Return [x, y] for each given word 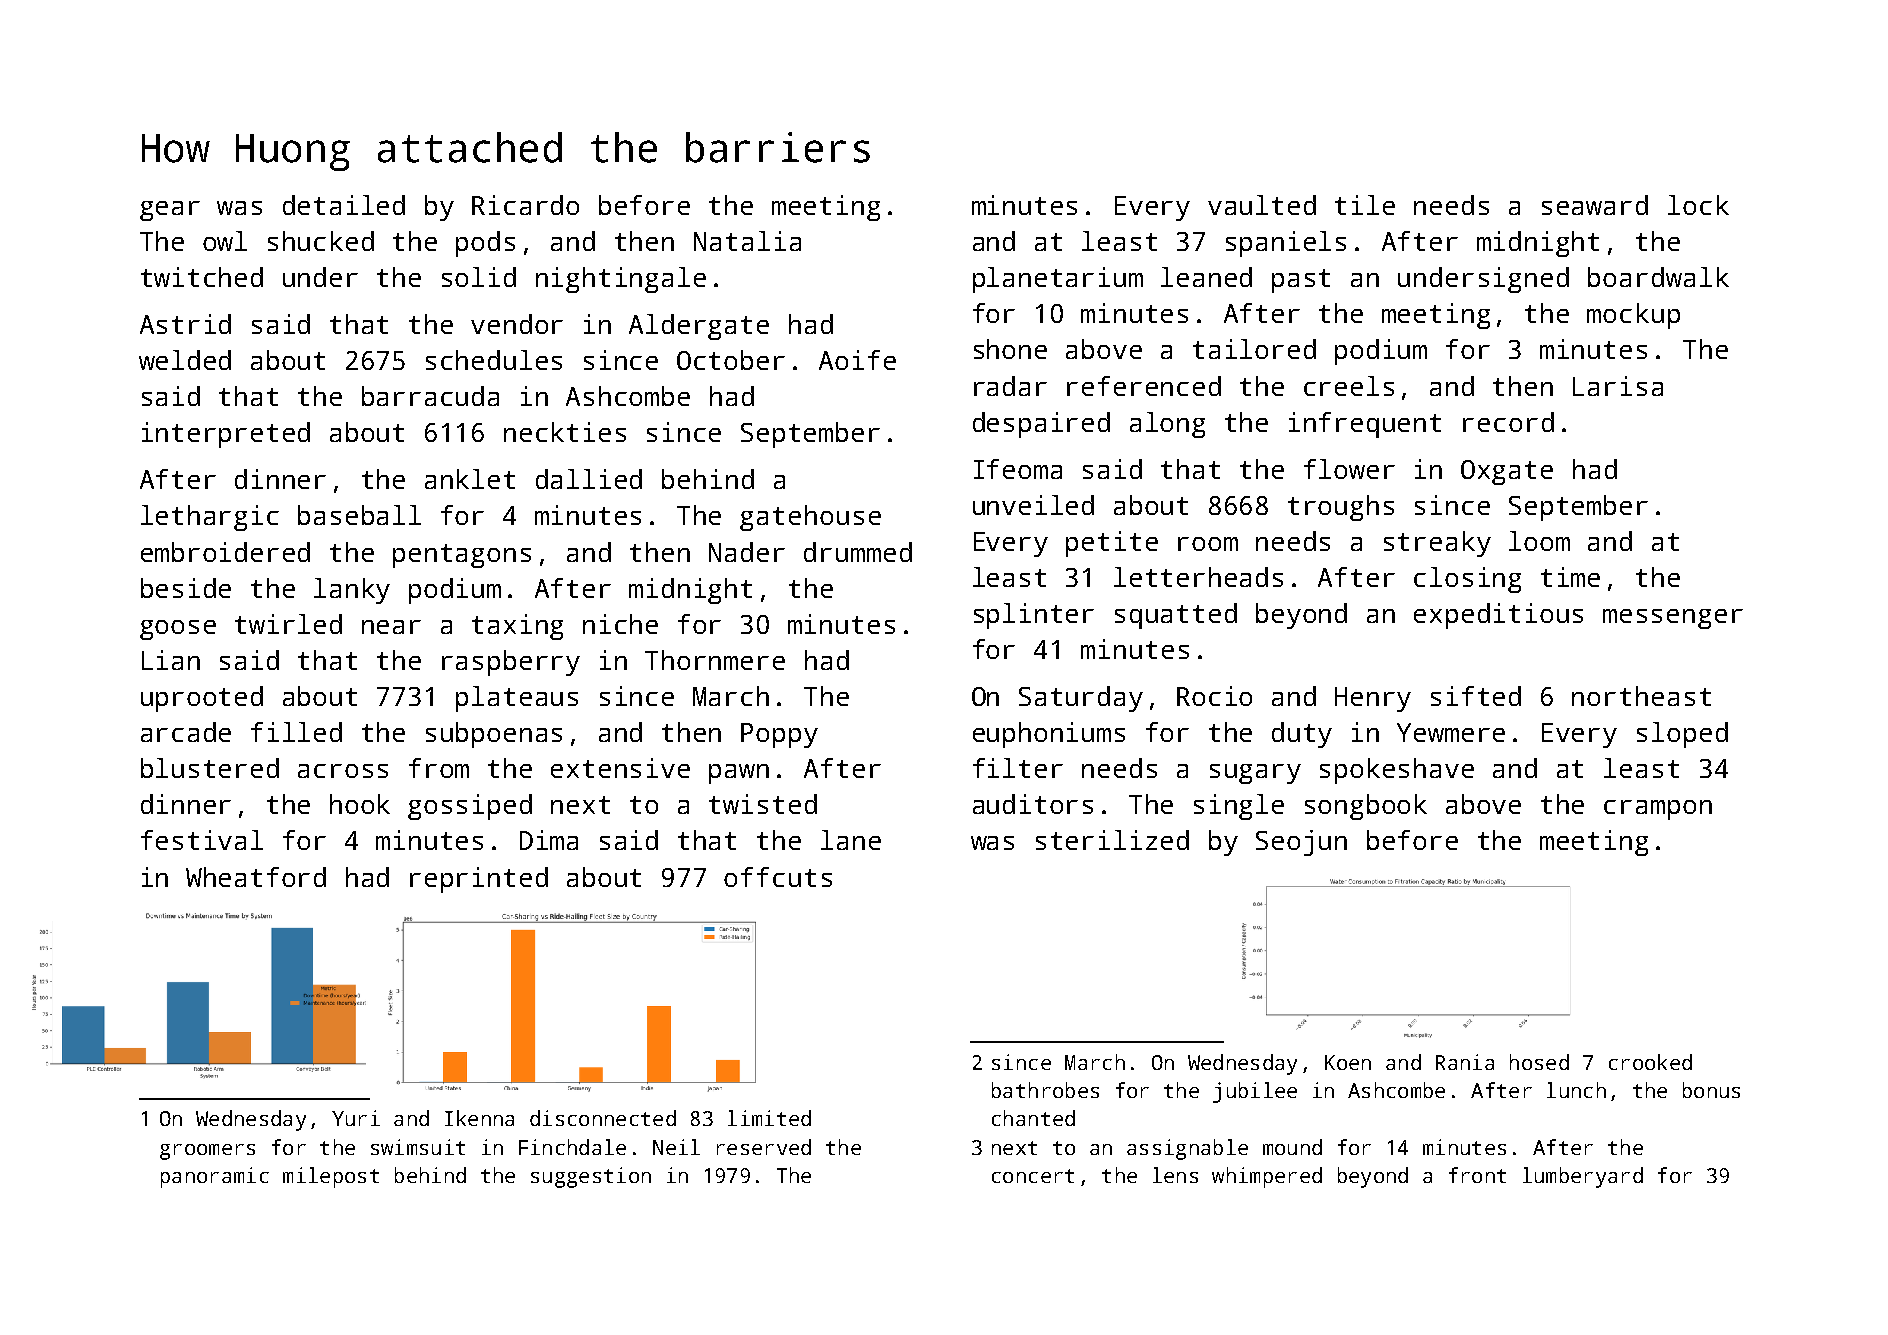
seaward [1595, 205]
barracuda [430, 396]
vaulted [1262, 205]
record [1508, 422]
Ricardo [525, 205]
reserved [764, 1147]
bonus [1711, 1090]
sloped [1682, 735]
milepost [331, 1177]
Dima [549, 840]
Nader [747, 552]
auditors [1033, 804]
